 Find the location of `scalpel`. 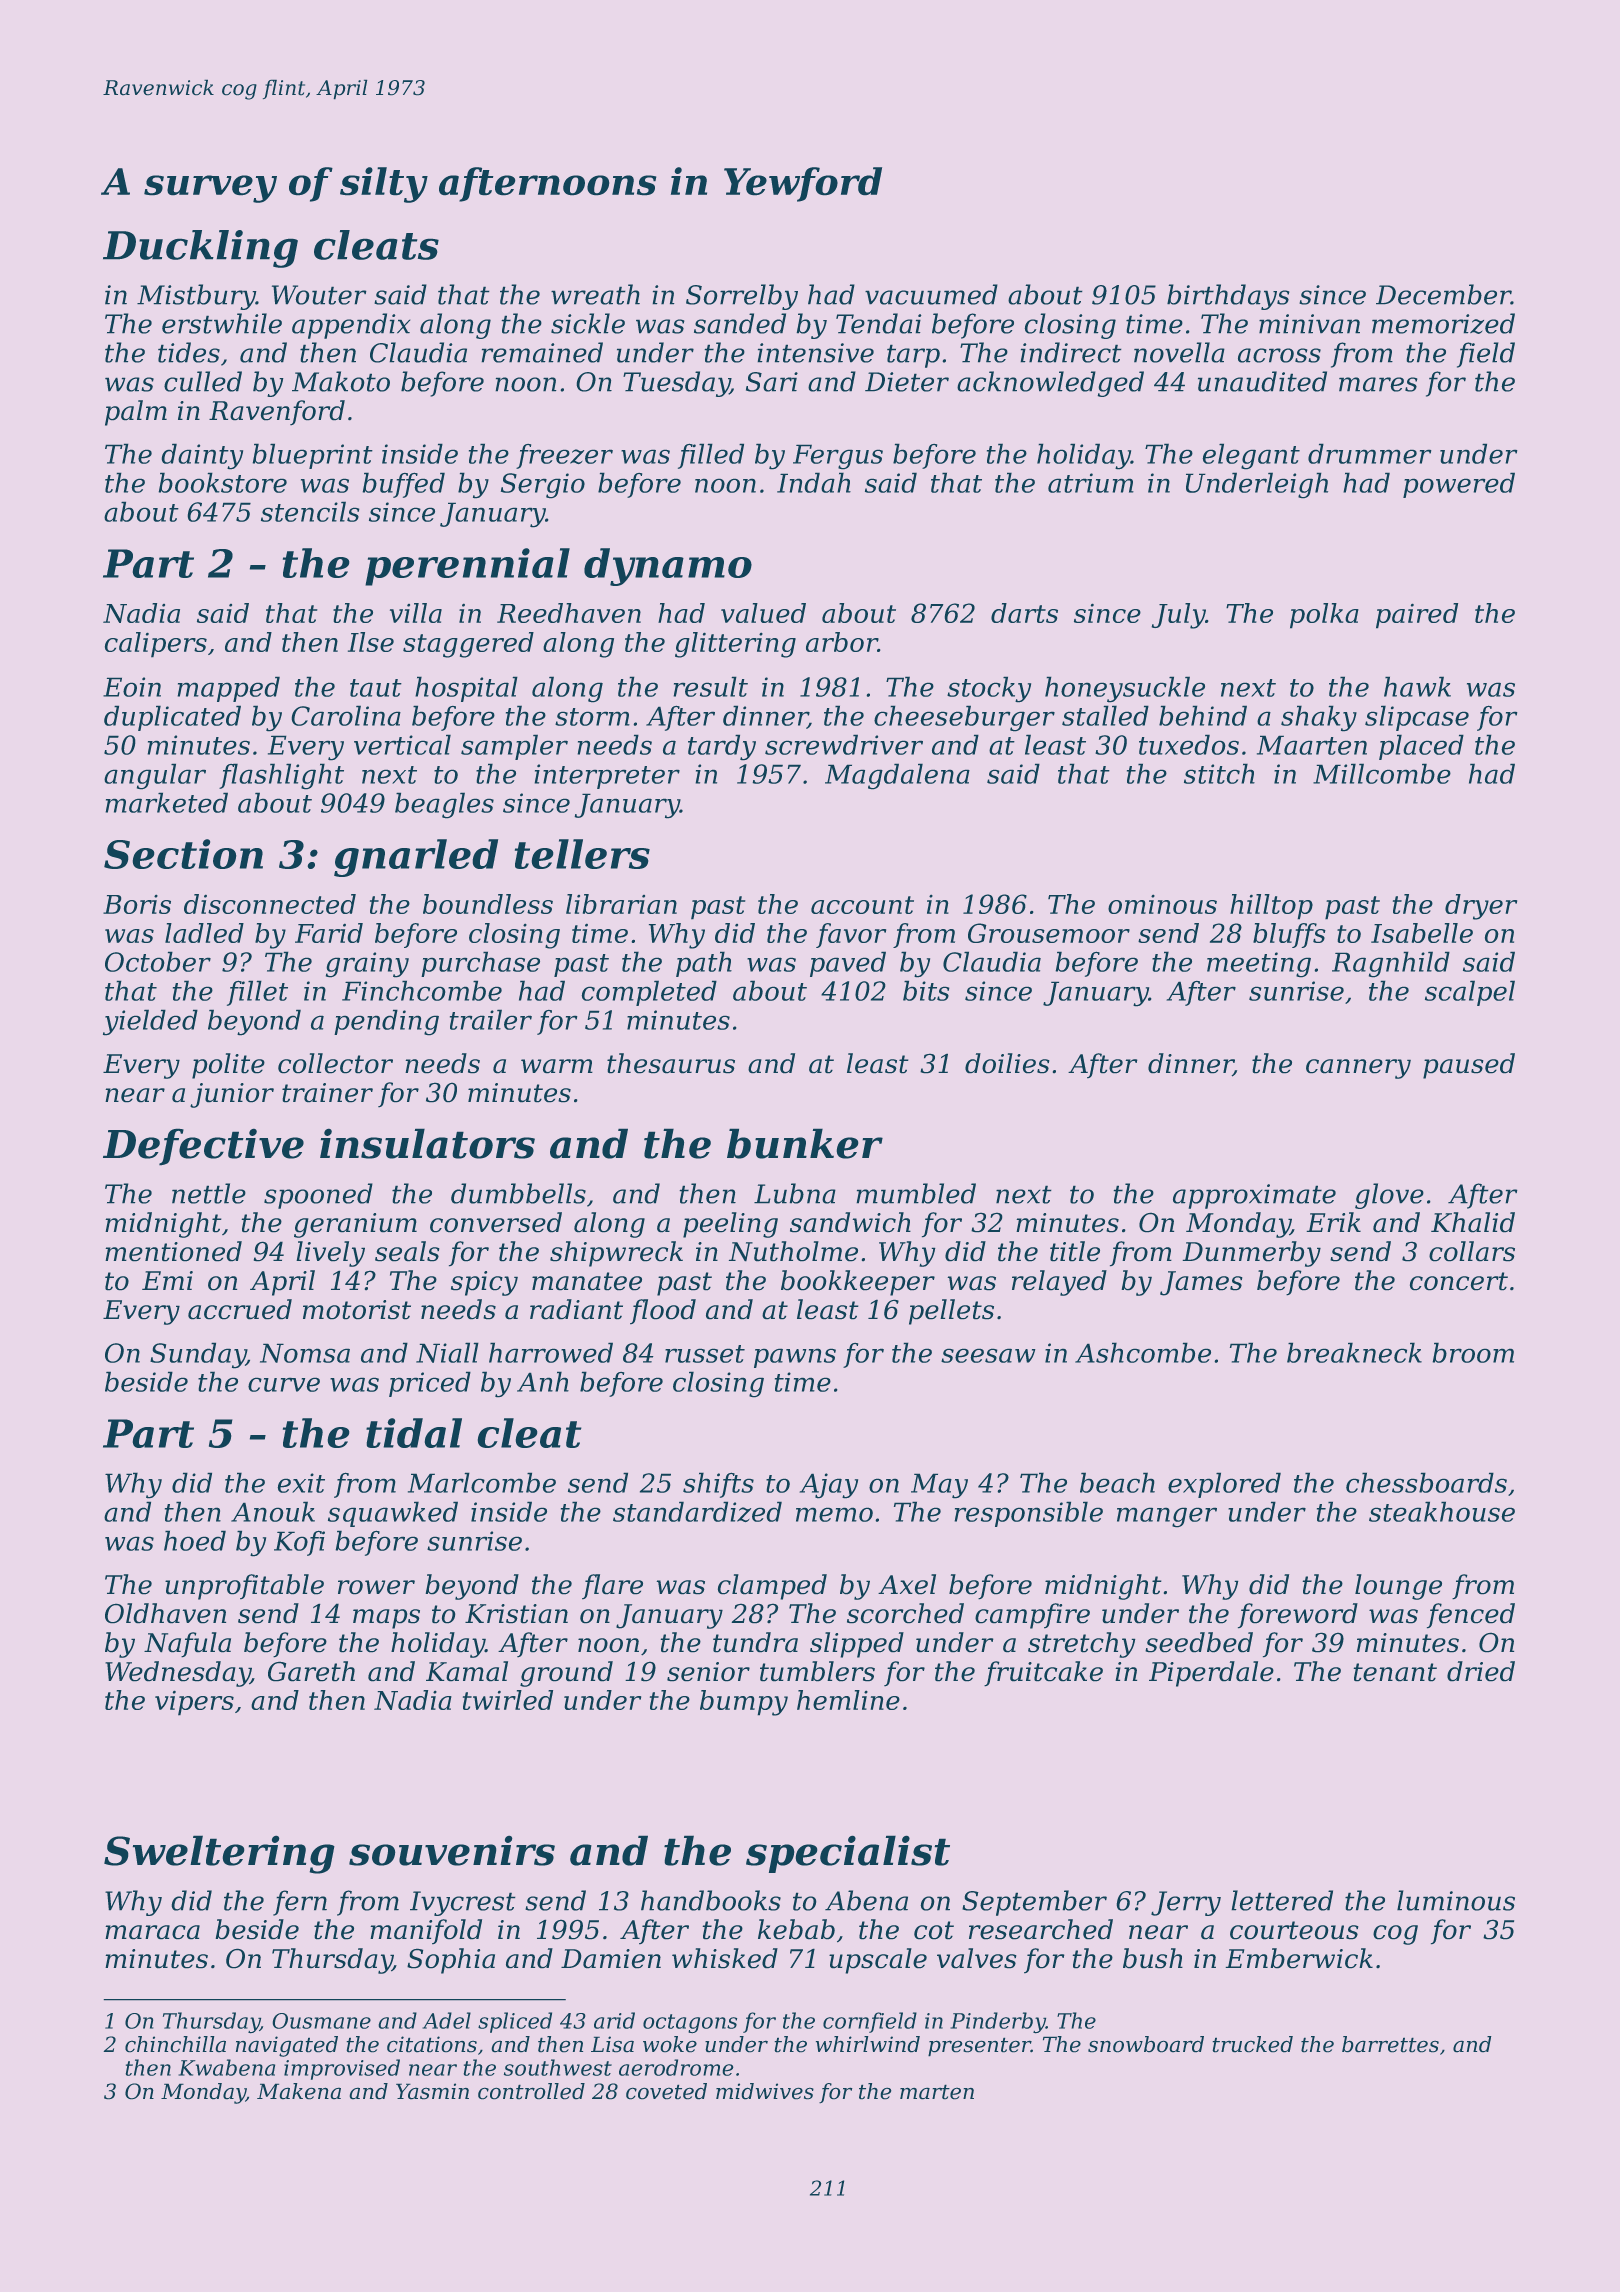

scalpel is located at coordinates (1470, 993).
